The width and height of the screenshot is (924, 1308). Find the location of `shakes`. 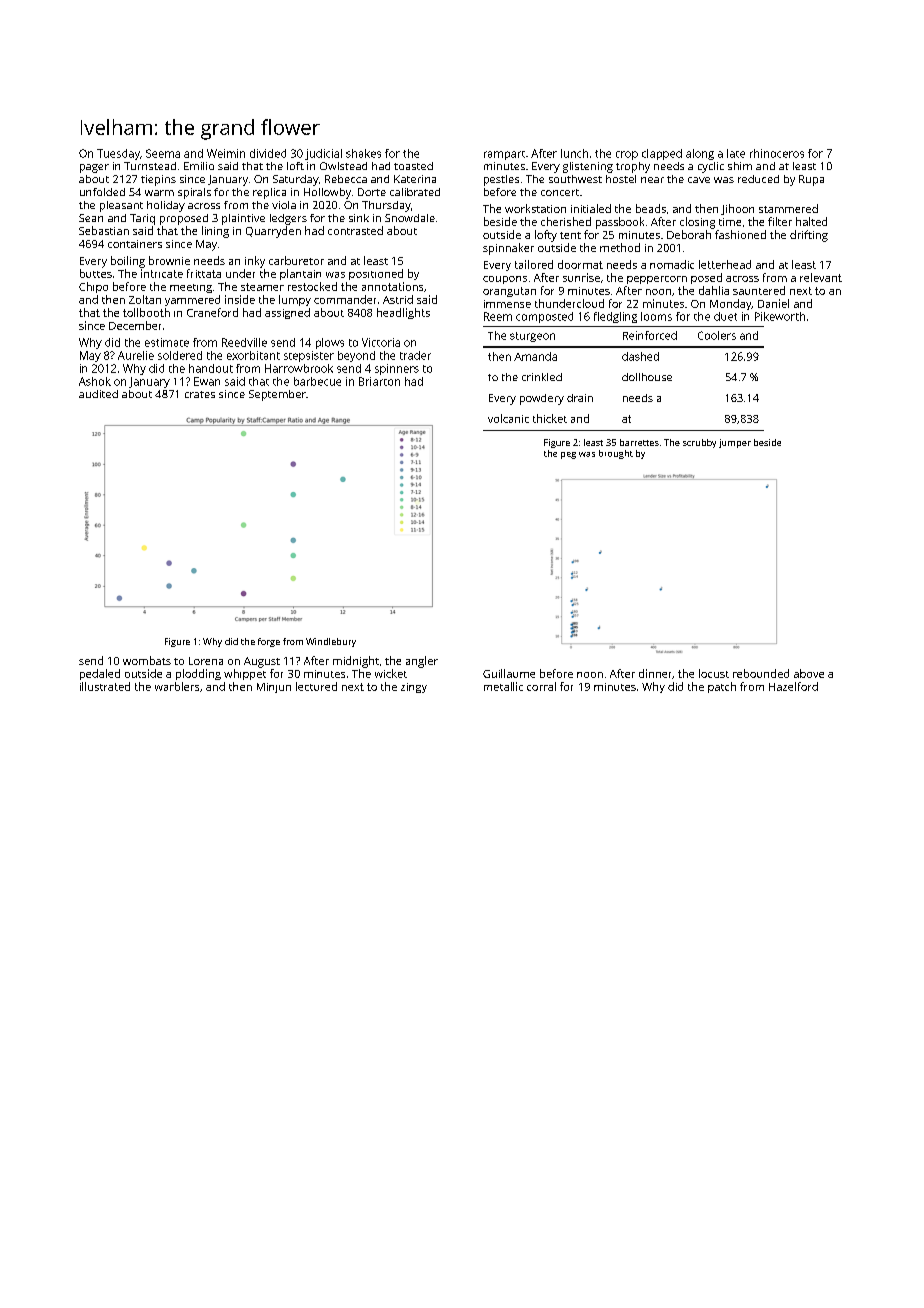

shakes is located at coordinates (363, 153).
